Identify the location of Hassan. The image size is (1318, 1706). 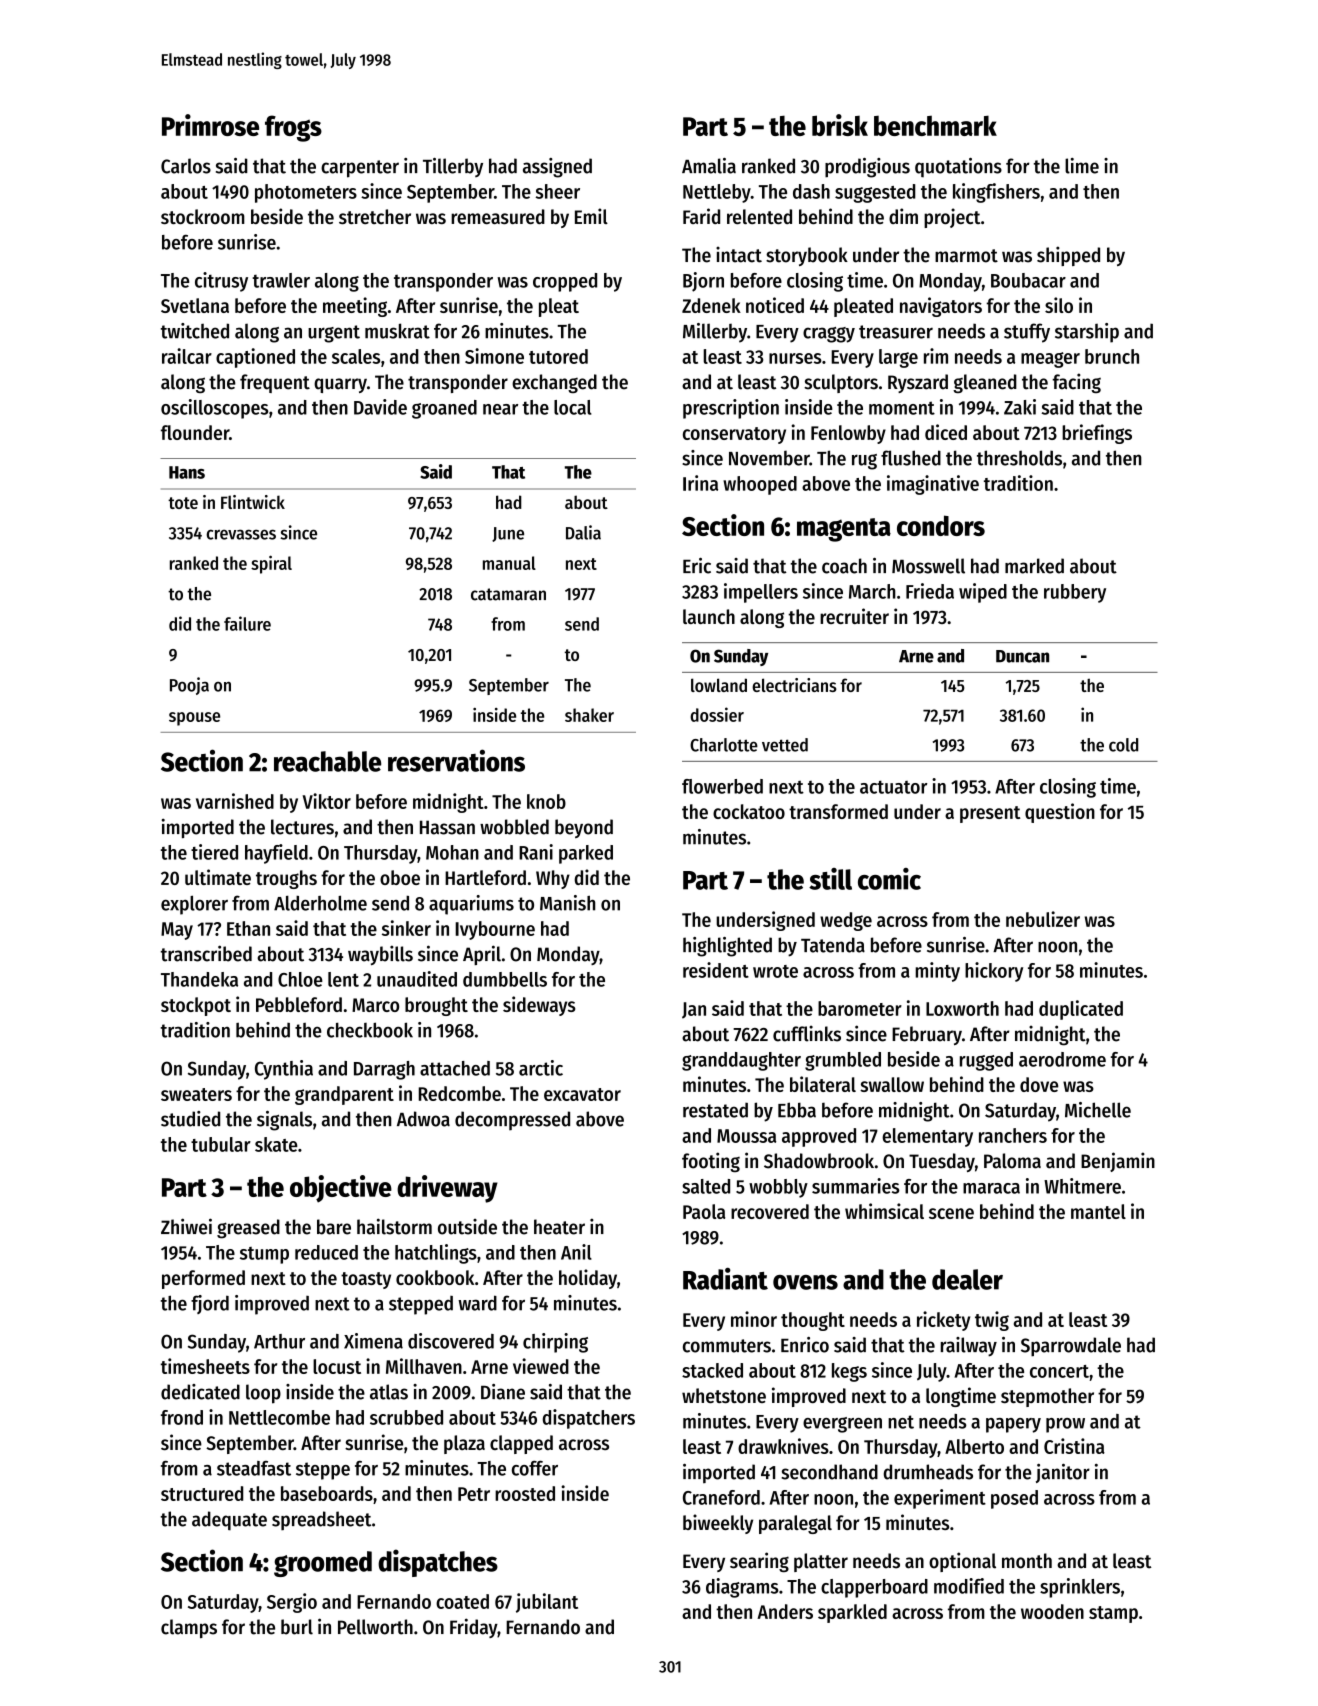
(447, 827).
